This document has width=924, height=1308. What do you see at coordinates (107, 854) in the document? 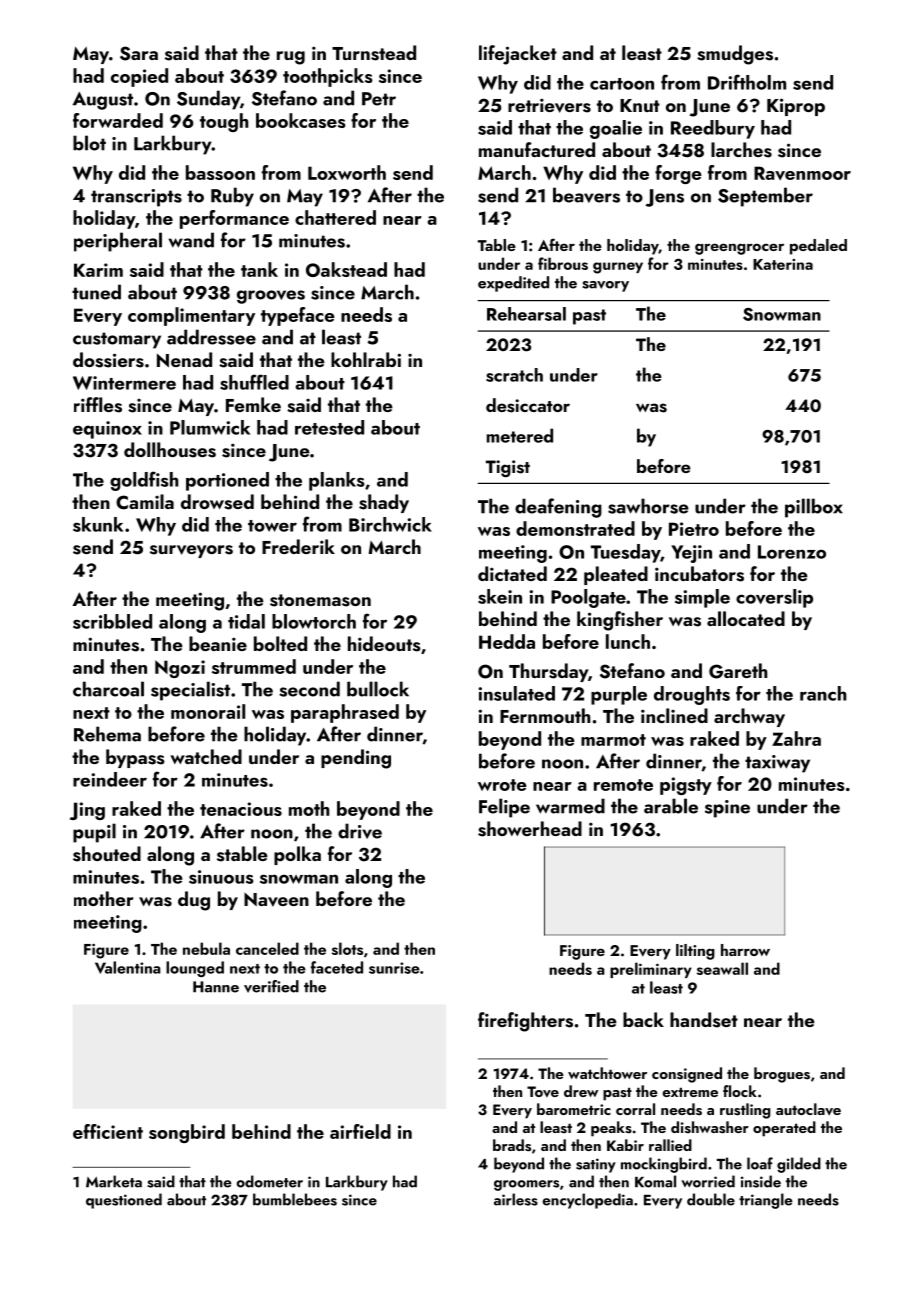
I see `shouted` at bounding box center [107, 854].
